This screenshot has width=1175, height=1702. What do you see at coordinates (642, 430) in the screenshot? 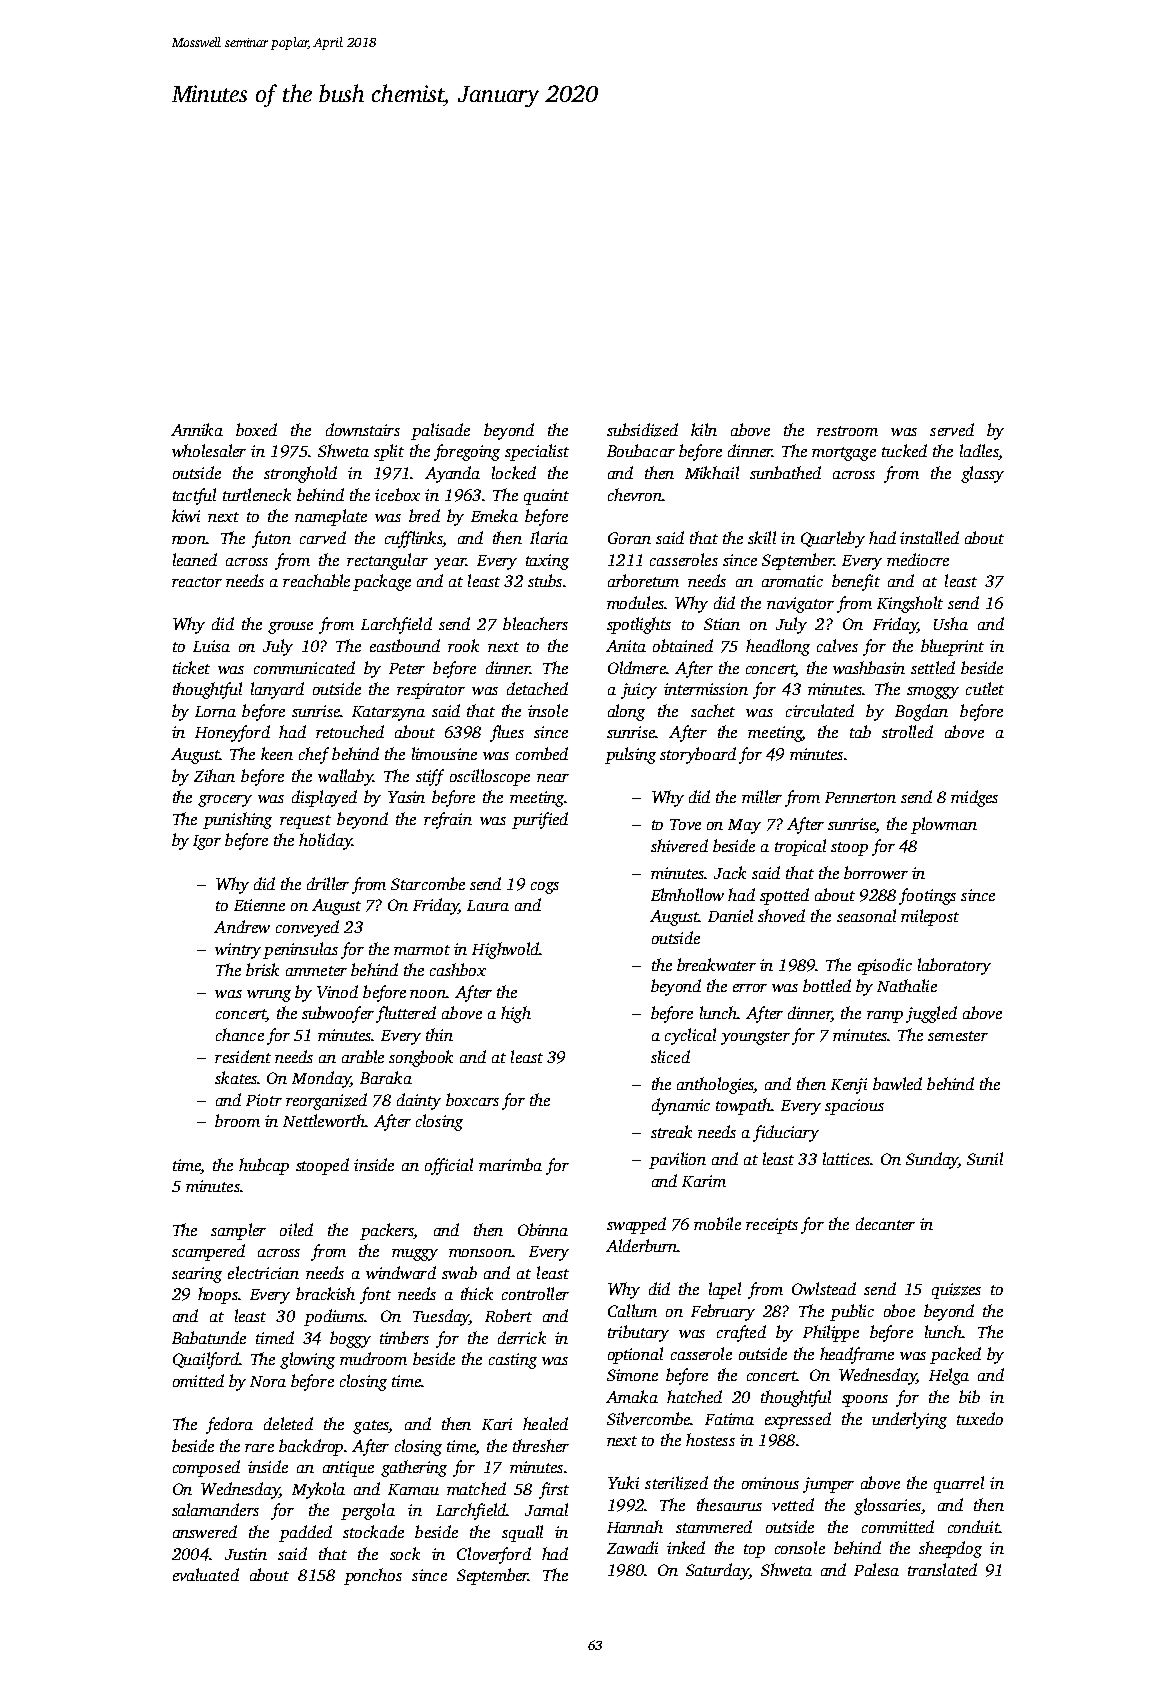
I see `subsidized` at bounding box center [642, 430].
